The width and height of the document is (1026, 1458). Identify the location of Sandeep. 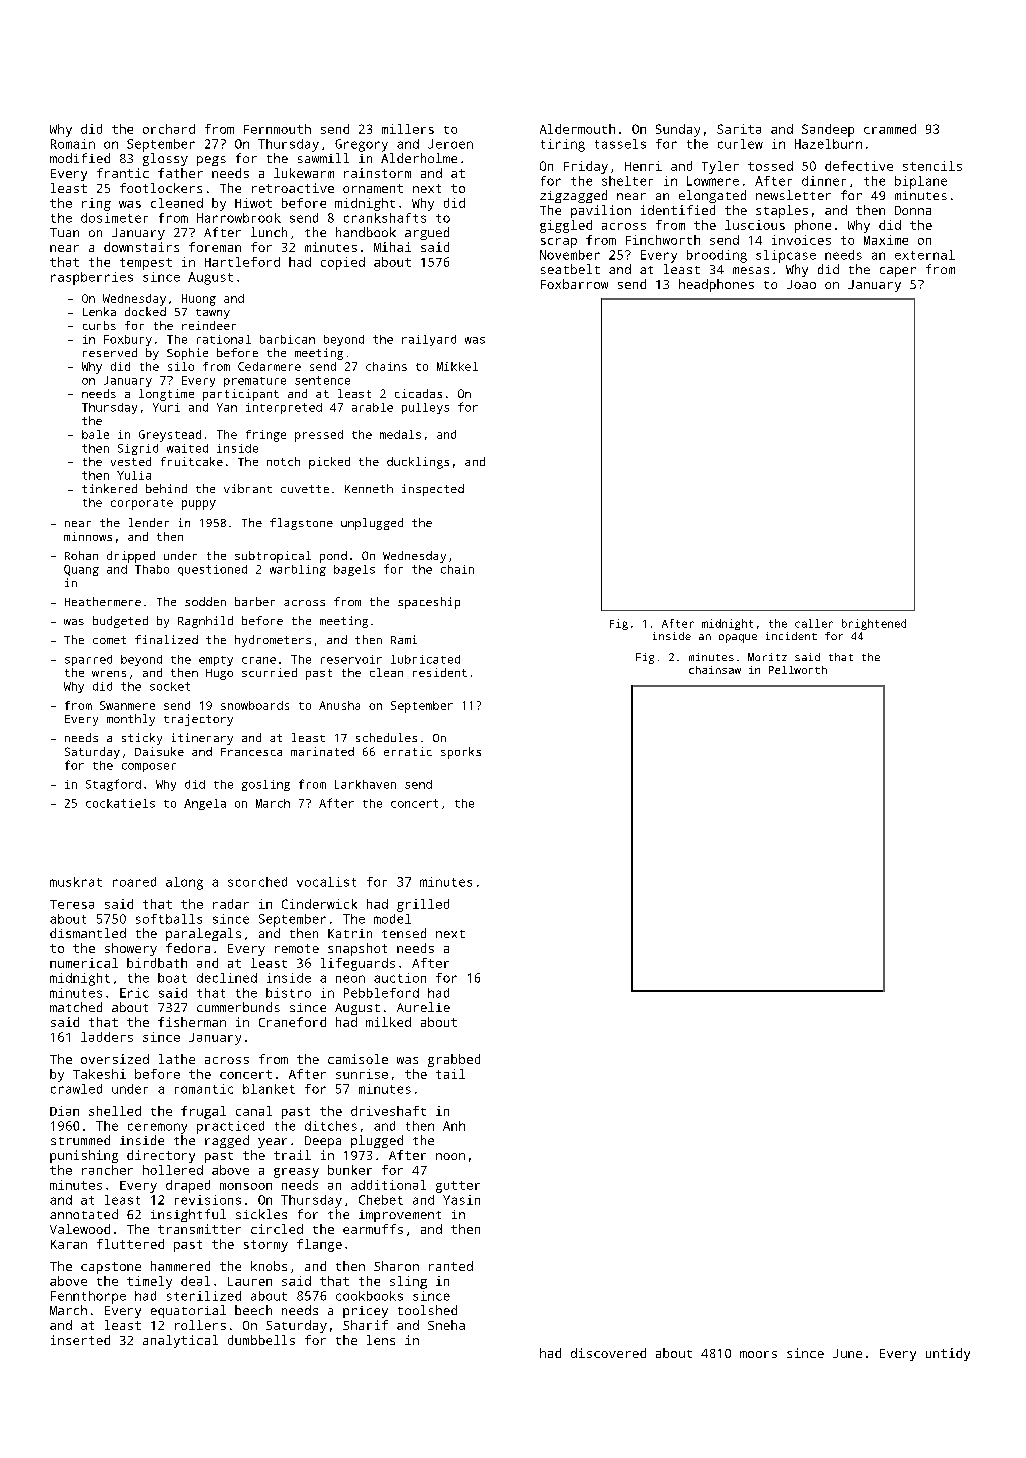
(828, 130).
